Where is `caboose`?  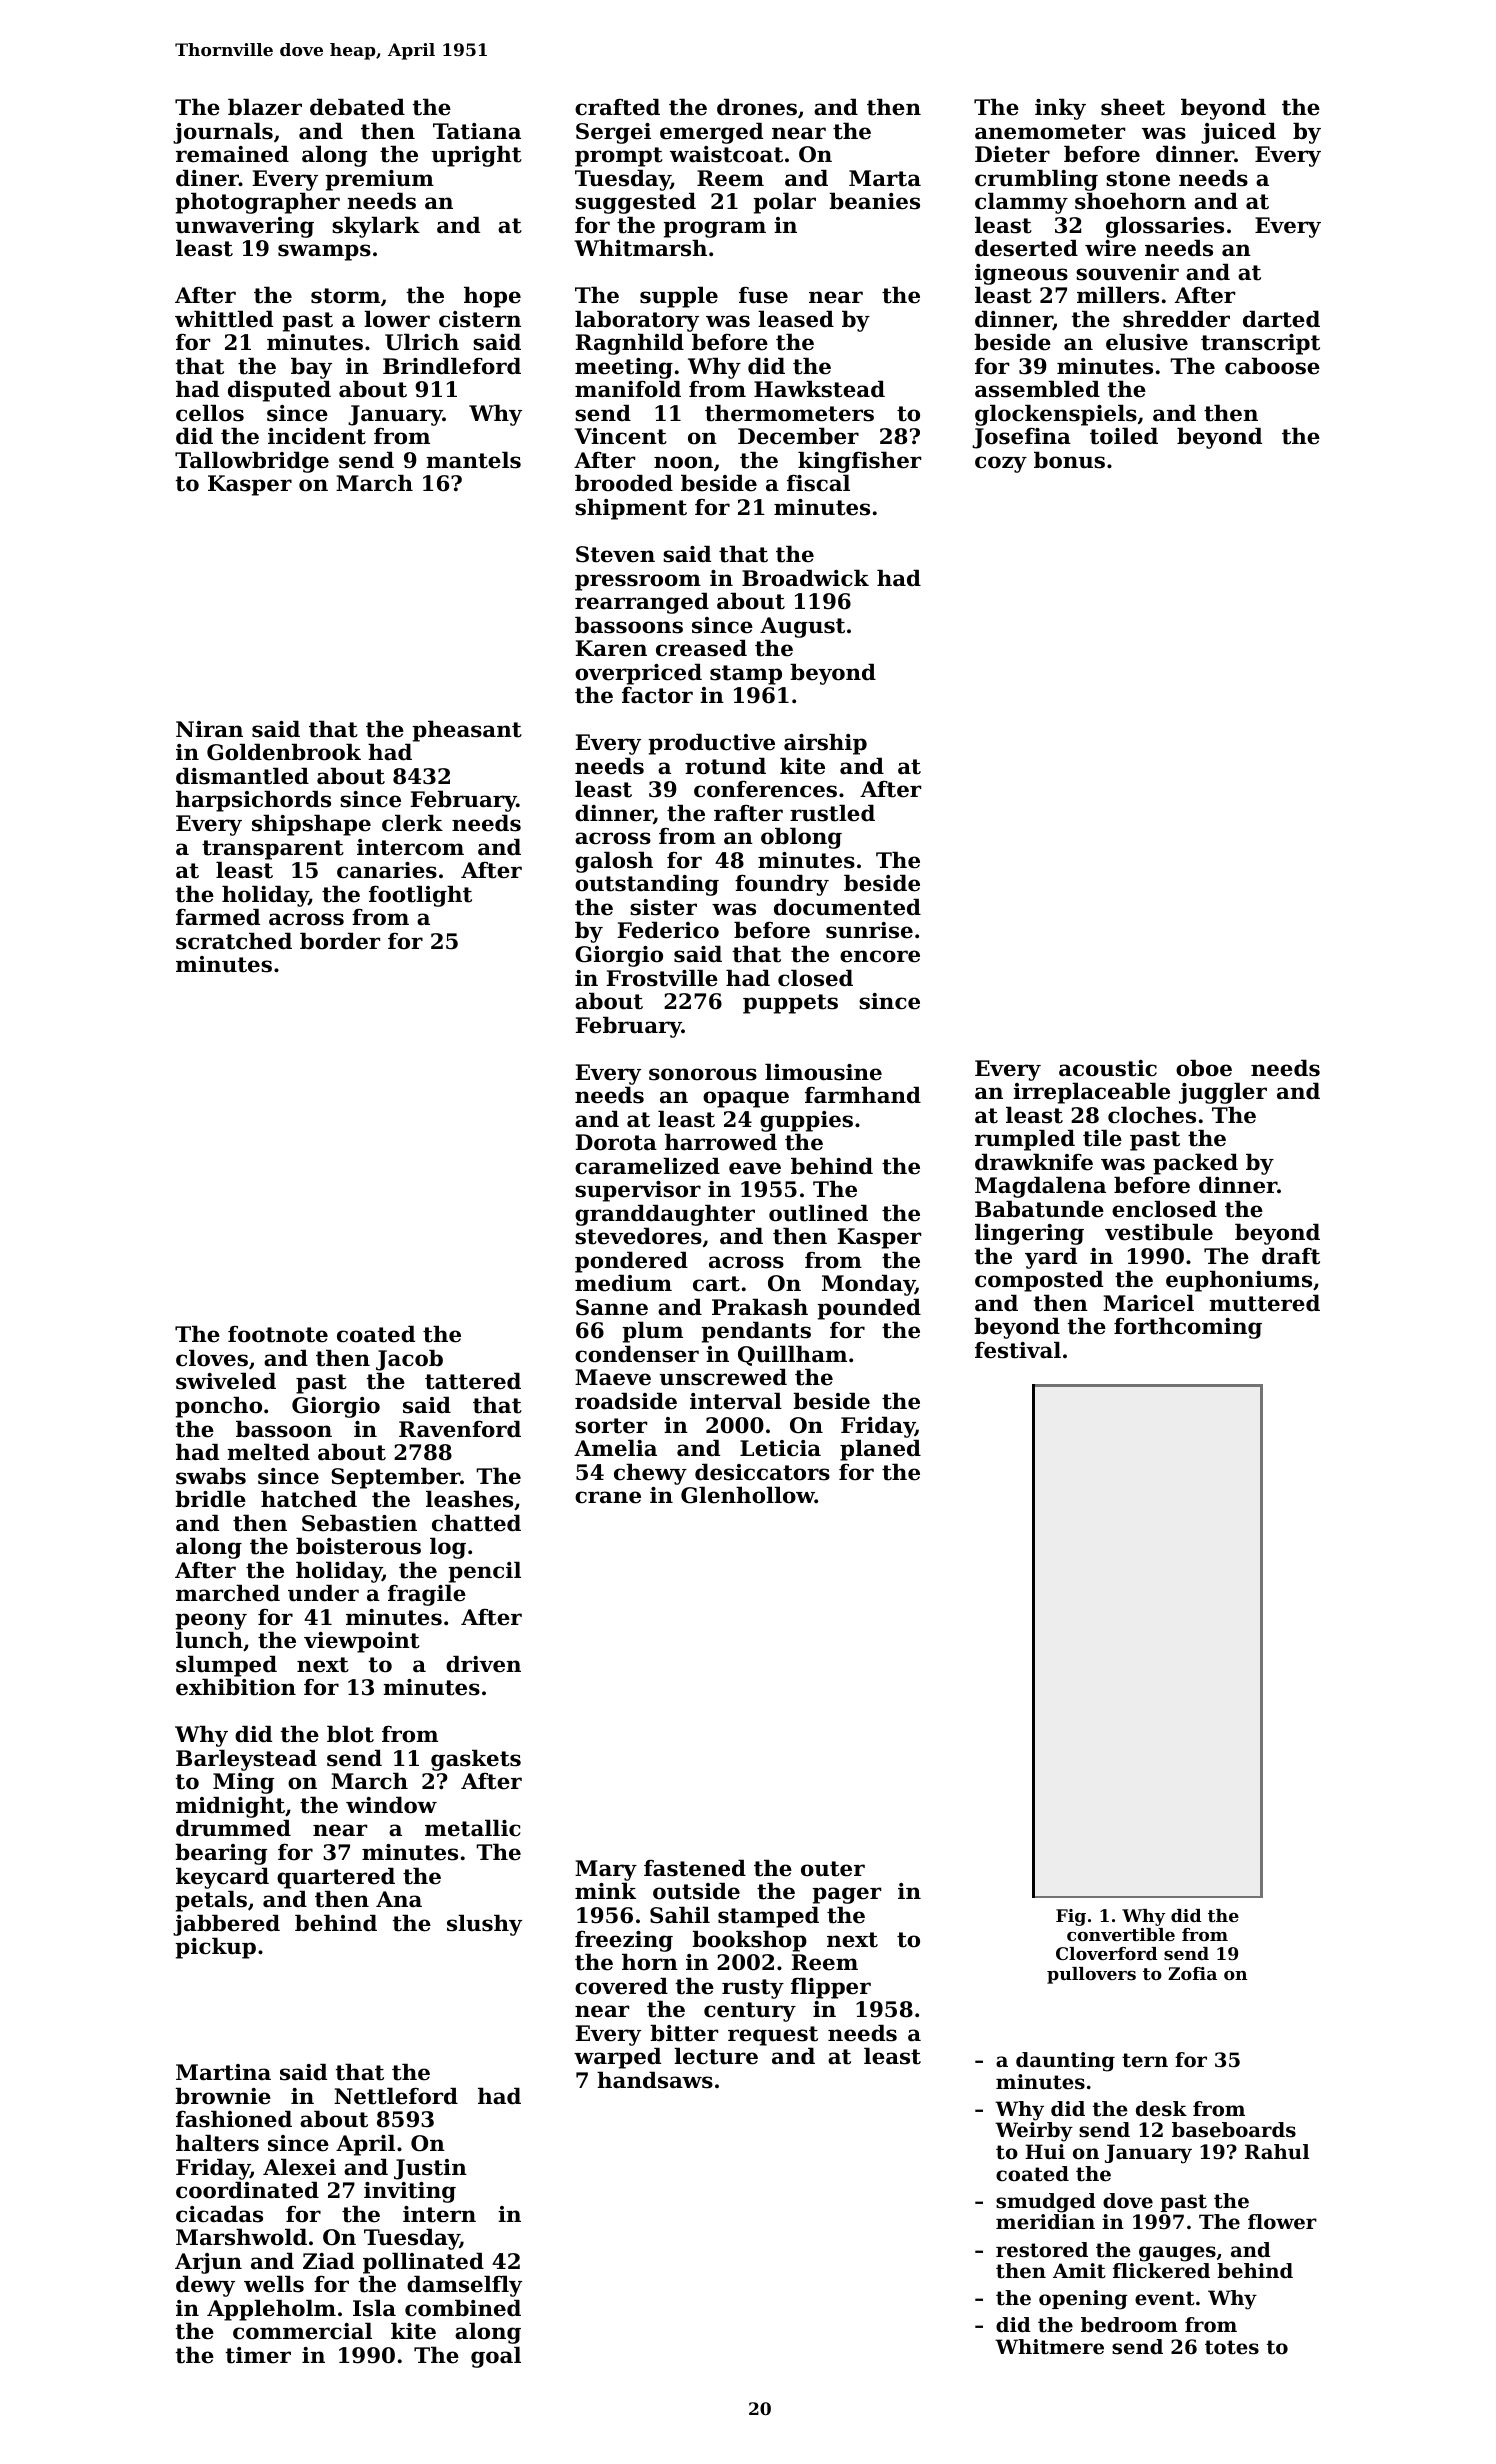 caboose is located at coordinates (1272, 366).
